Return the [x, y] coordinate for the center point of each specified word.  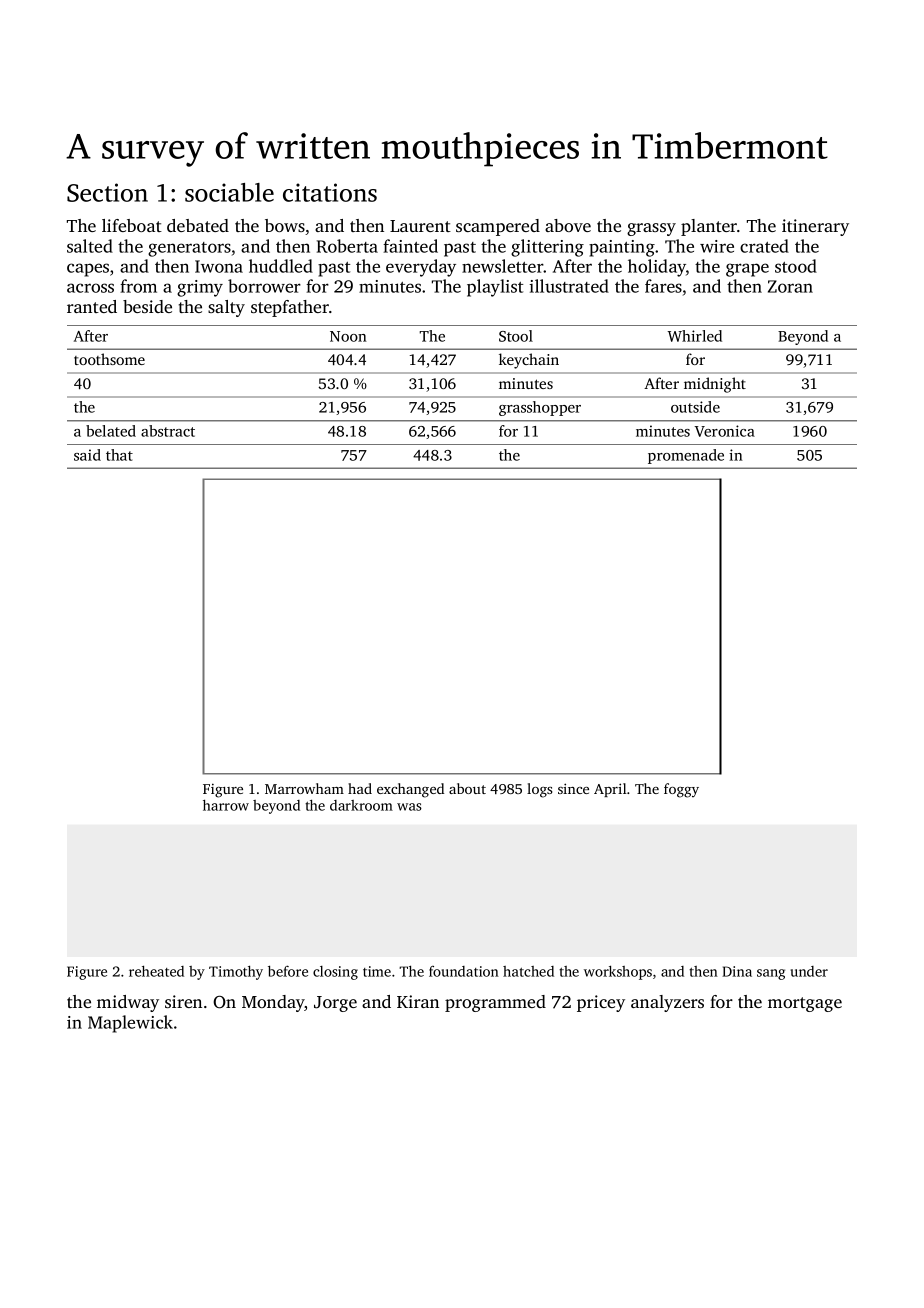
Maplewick [130, 1024]
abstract [168, 431]
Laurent [420, 226]
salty [226, 308]
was [409, 807]
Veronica [725, 431]
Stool [516, 336]
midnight [715, 385]
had [360, 788]
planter [709, 227]
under [809, 971]
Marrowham [304, 788]
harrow [226, 805]
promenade [686, 456]
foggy [681, 790]
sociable [229, 192]
